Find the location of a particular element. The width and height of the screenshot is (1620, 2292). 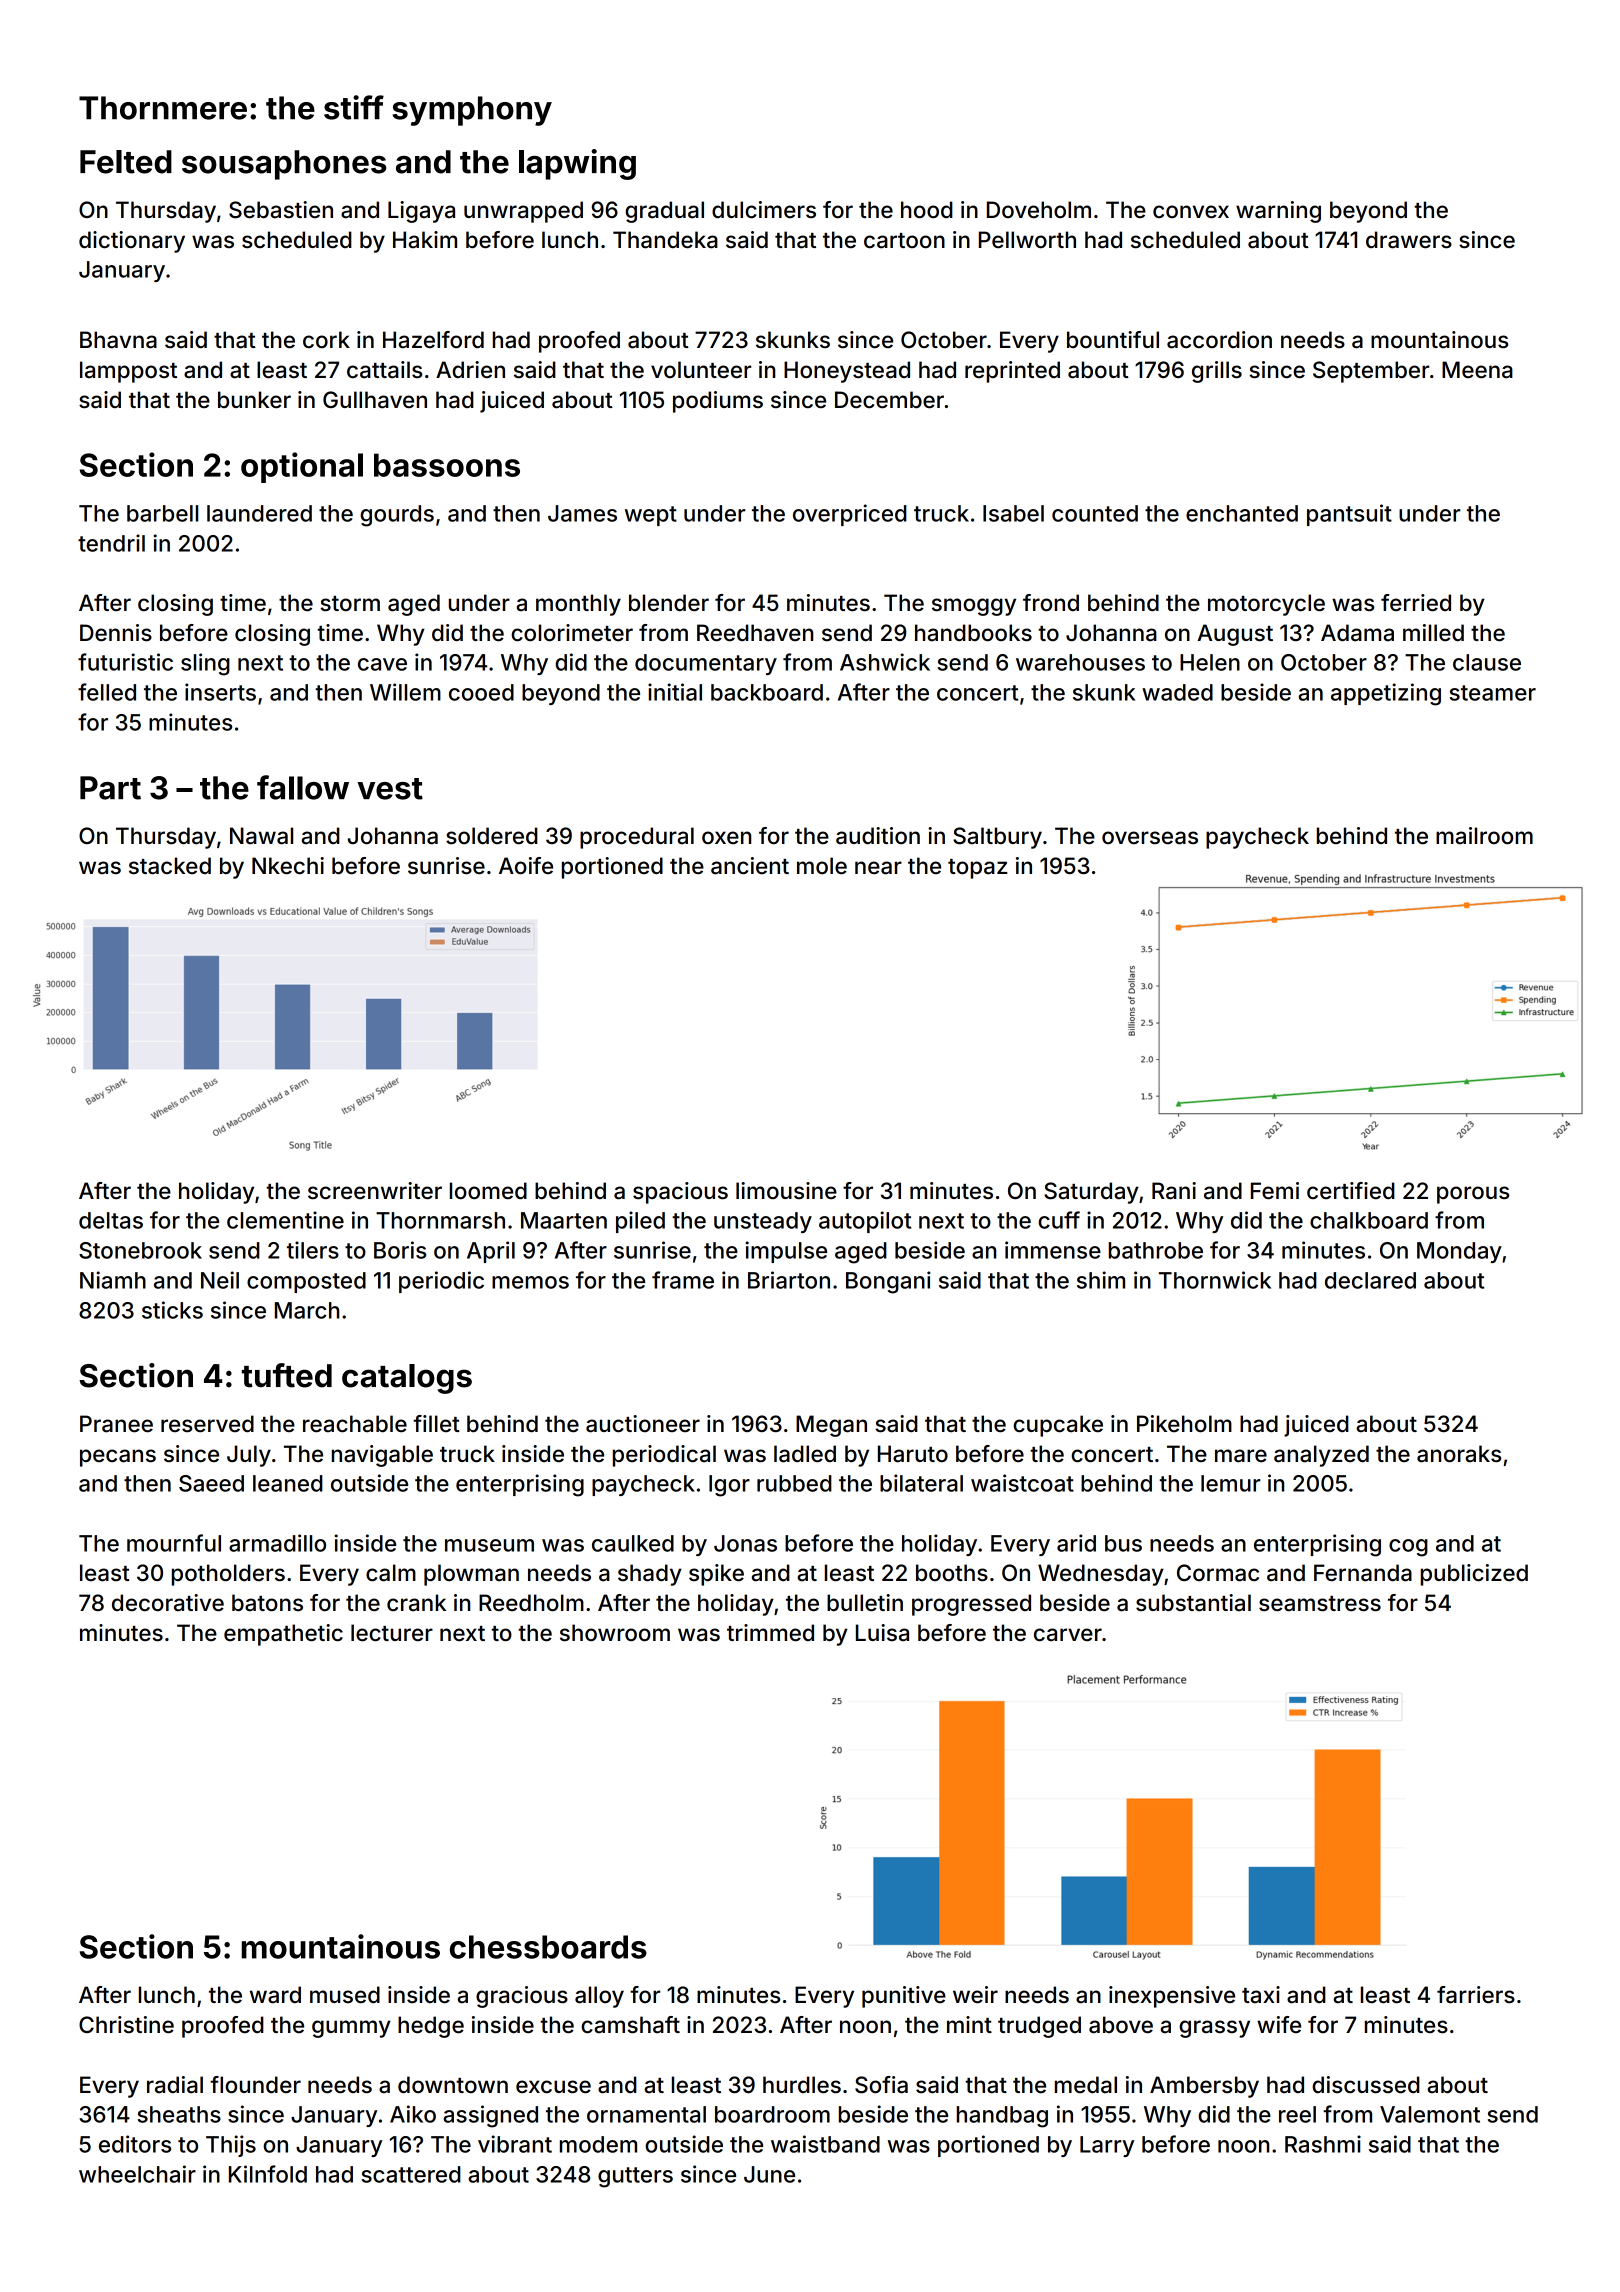

memos is located at coordinates (530, 1282).
